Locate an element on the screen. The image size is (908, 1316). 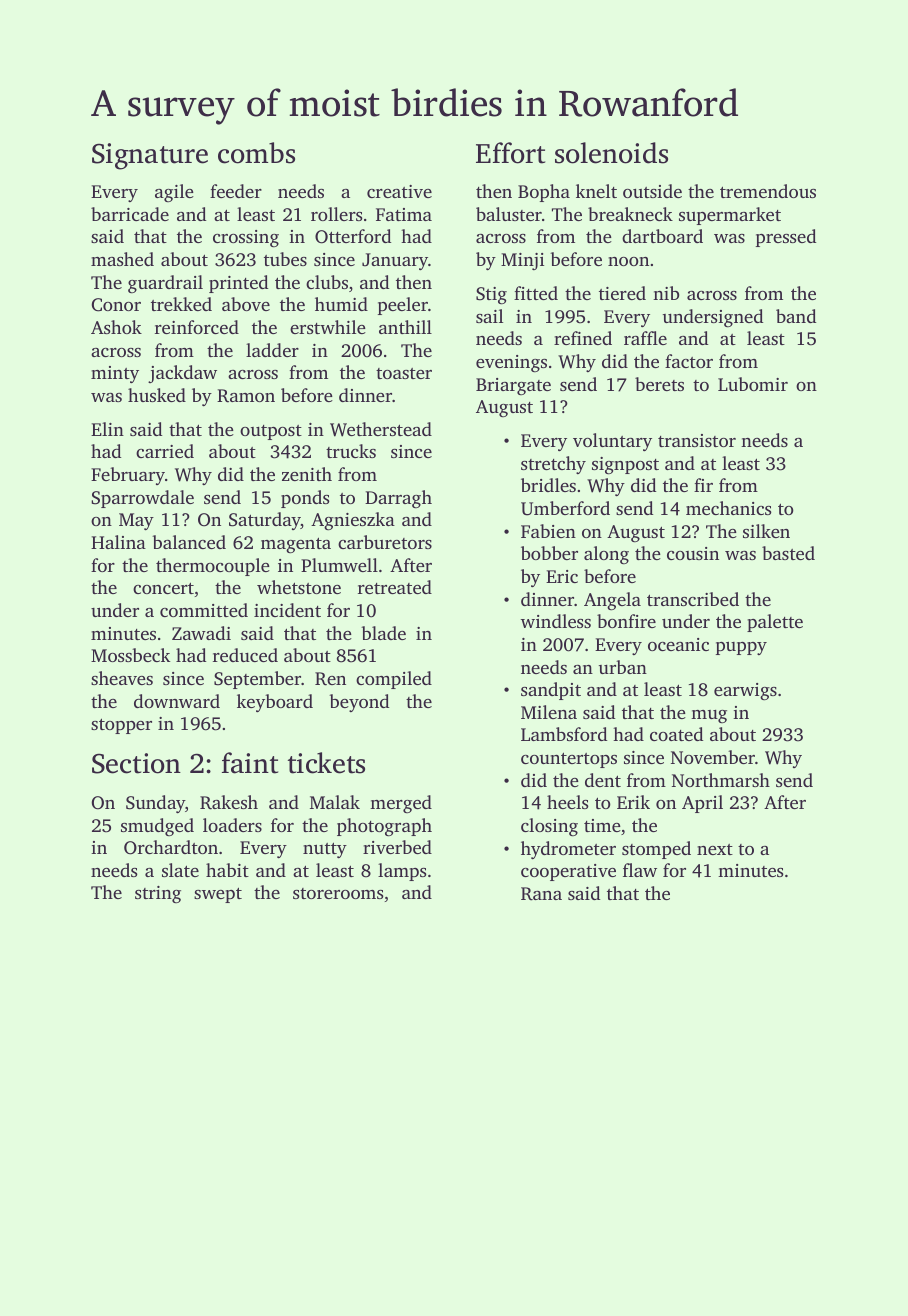
evenings is located at coordinates (511, 364).
